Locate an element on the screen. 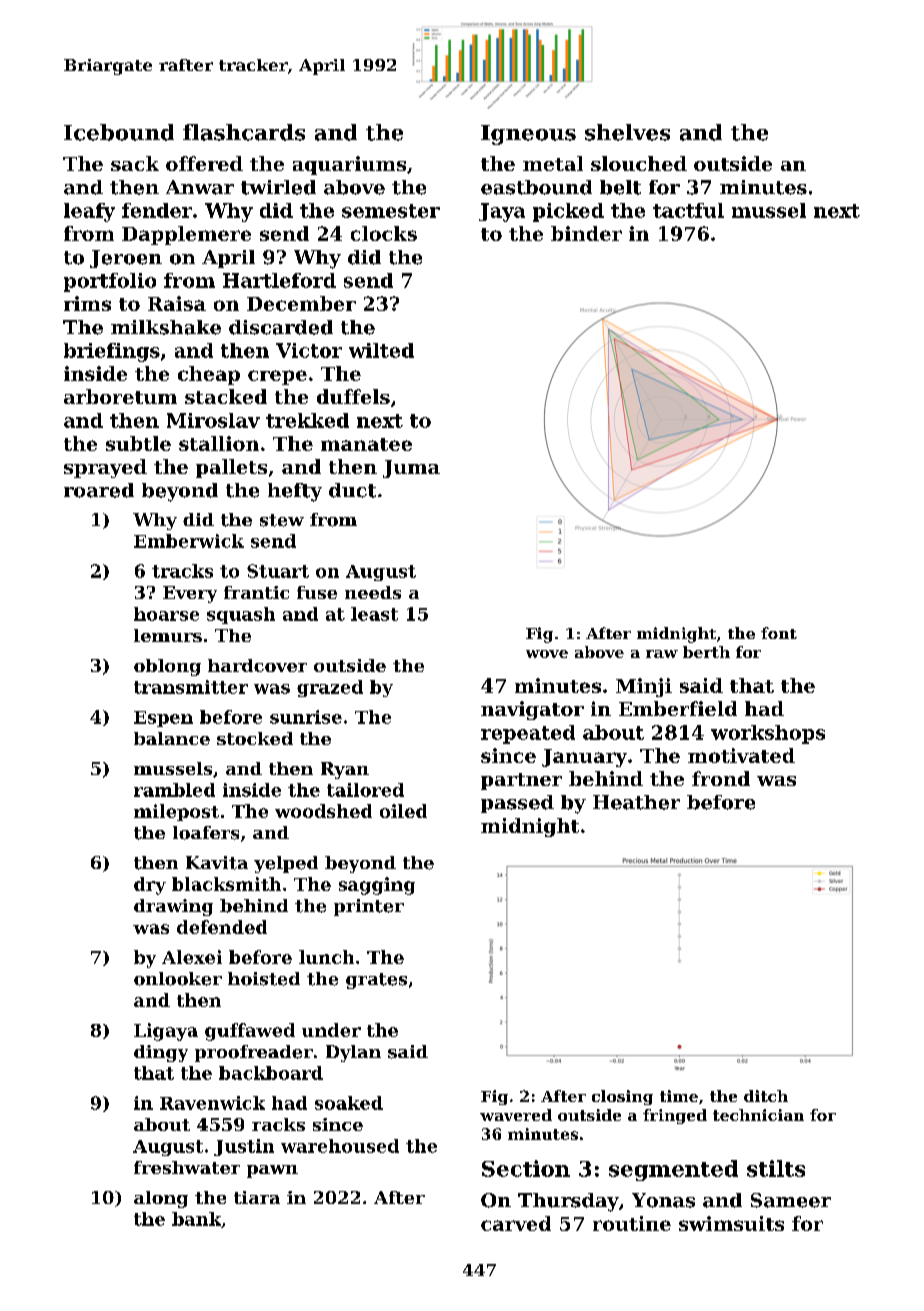  loafers is located at coordinates (206, 833).
